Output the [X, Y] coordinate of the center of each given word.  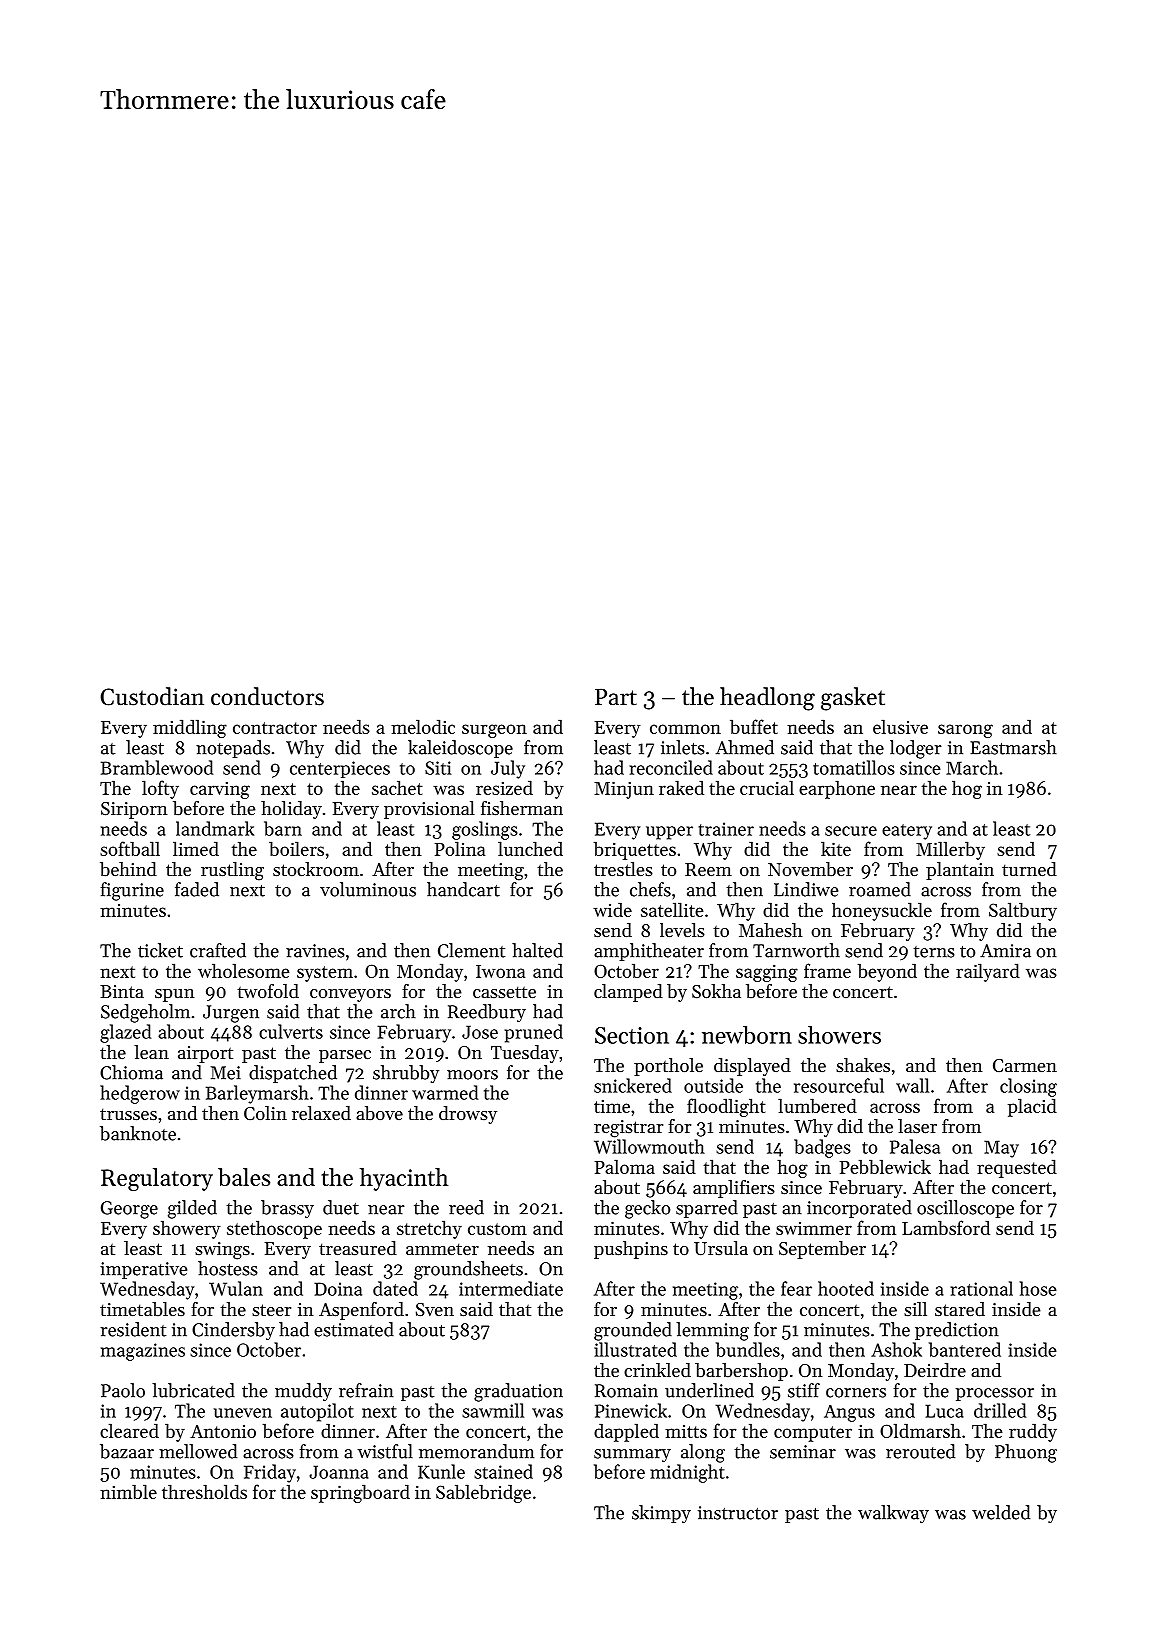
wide [612, 909]
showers [839, 1035]
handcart [463, 889]
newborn [747, 1035]
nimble [128, 1491]
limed [196, 848]
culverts [291, 1031]
